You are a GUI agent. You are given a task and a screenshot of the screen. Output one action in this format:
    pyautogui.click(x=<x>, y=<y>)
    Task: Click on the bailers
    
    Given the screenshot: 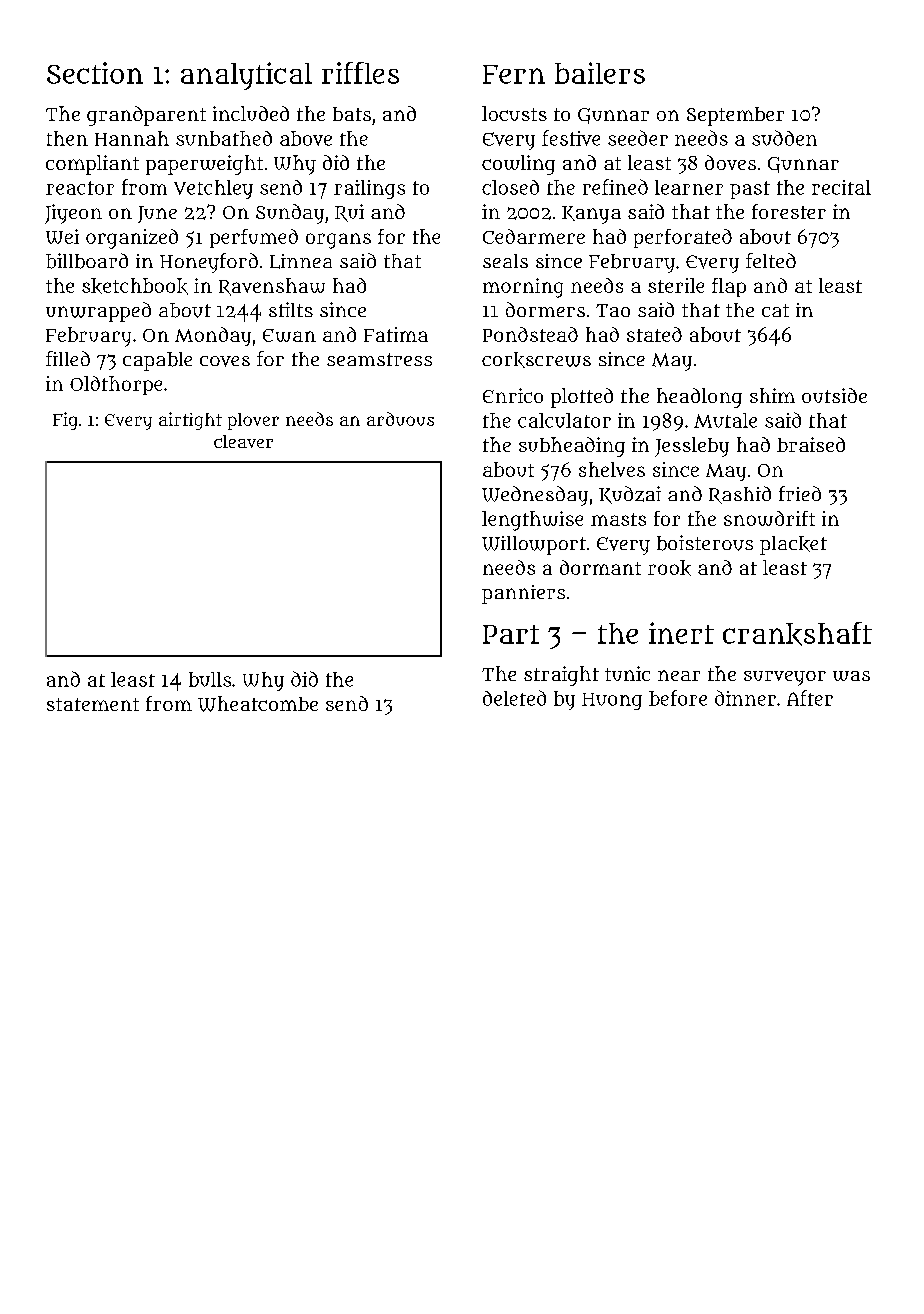 What is the action you would take?
    pyautogui.click(x=600, y=73)
